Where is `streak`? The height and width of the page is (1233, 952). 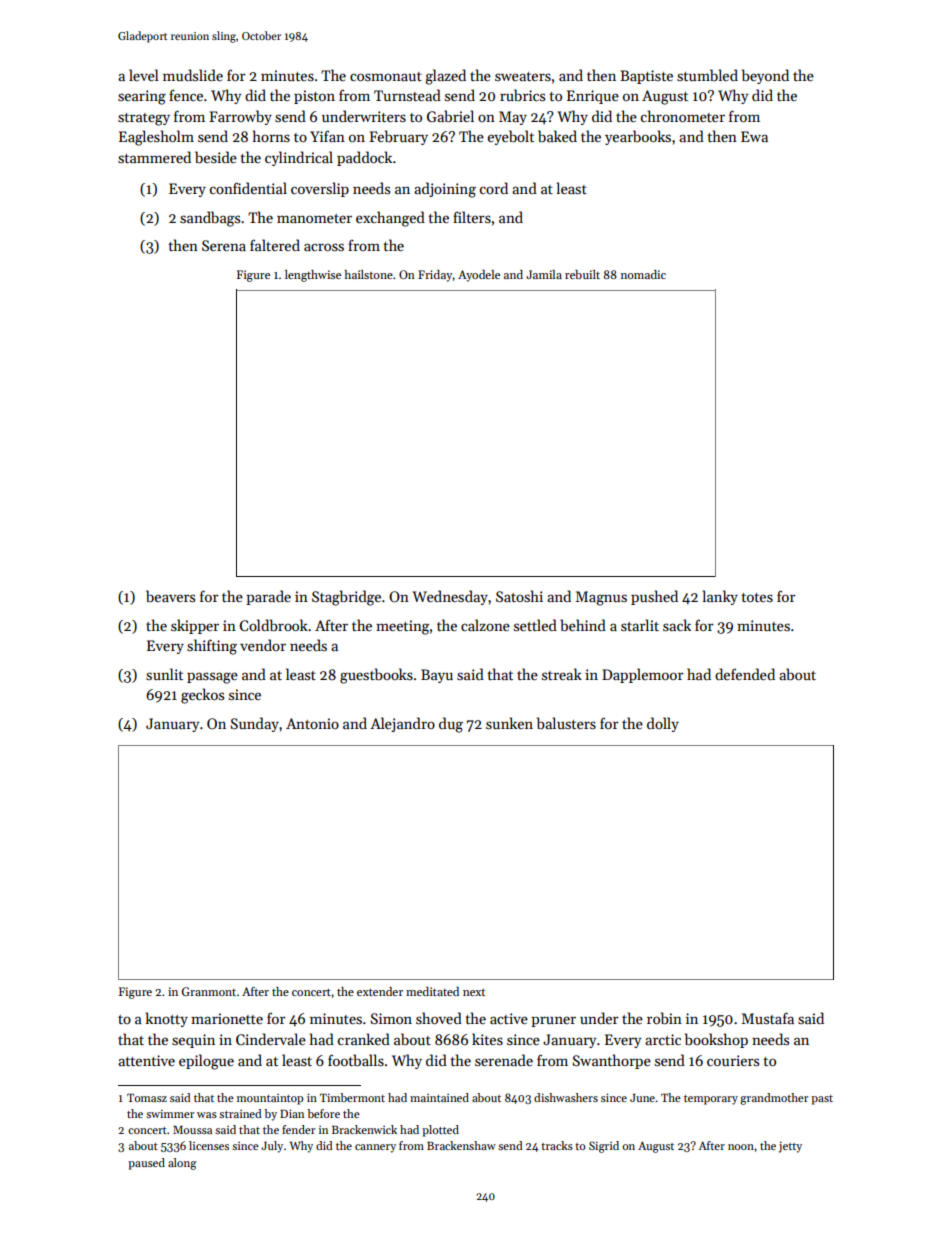
streak is located at coordinates (562, 674).
